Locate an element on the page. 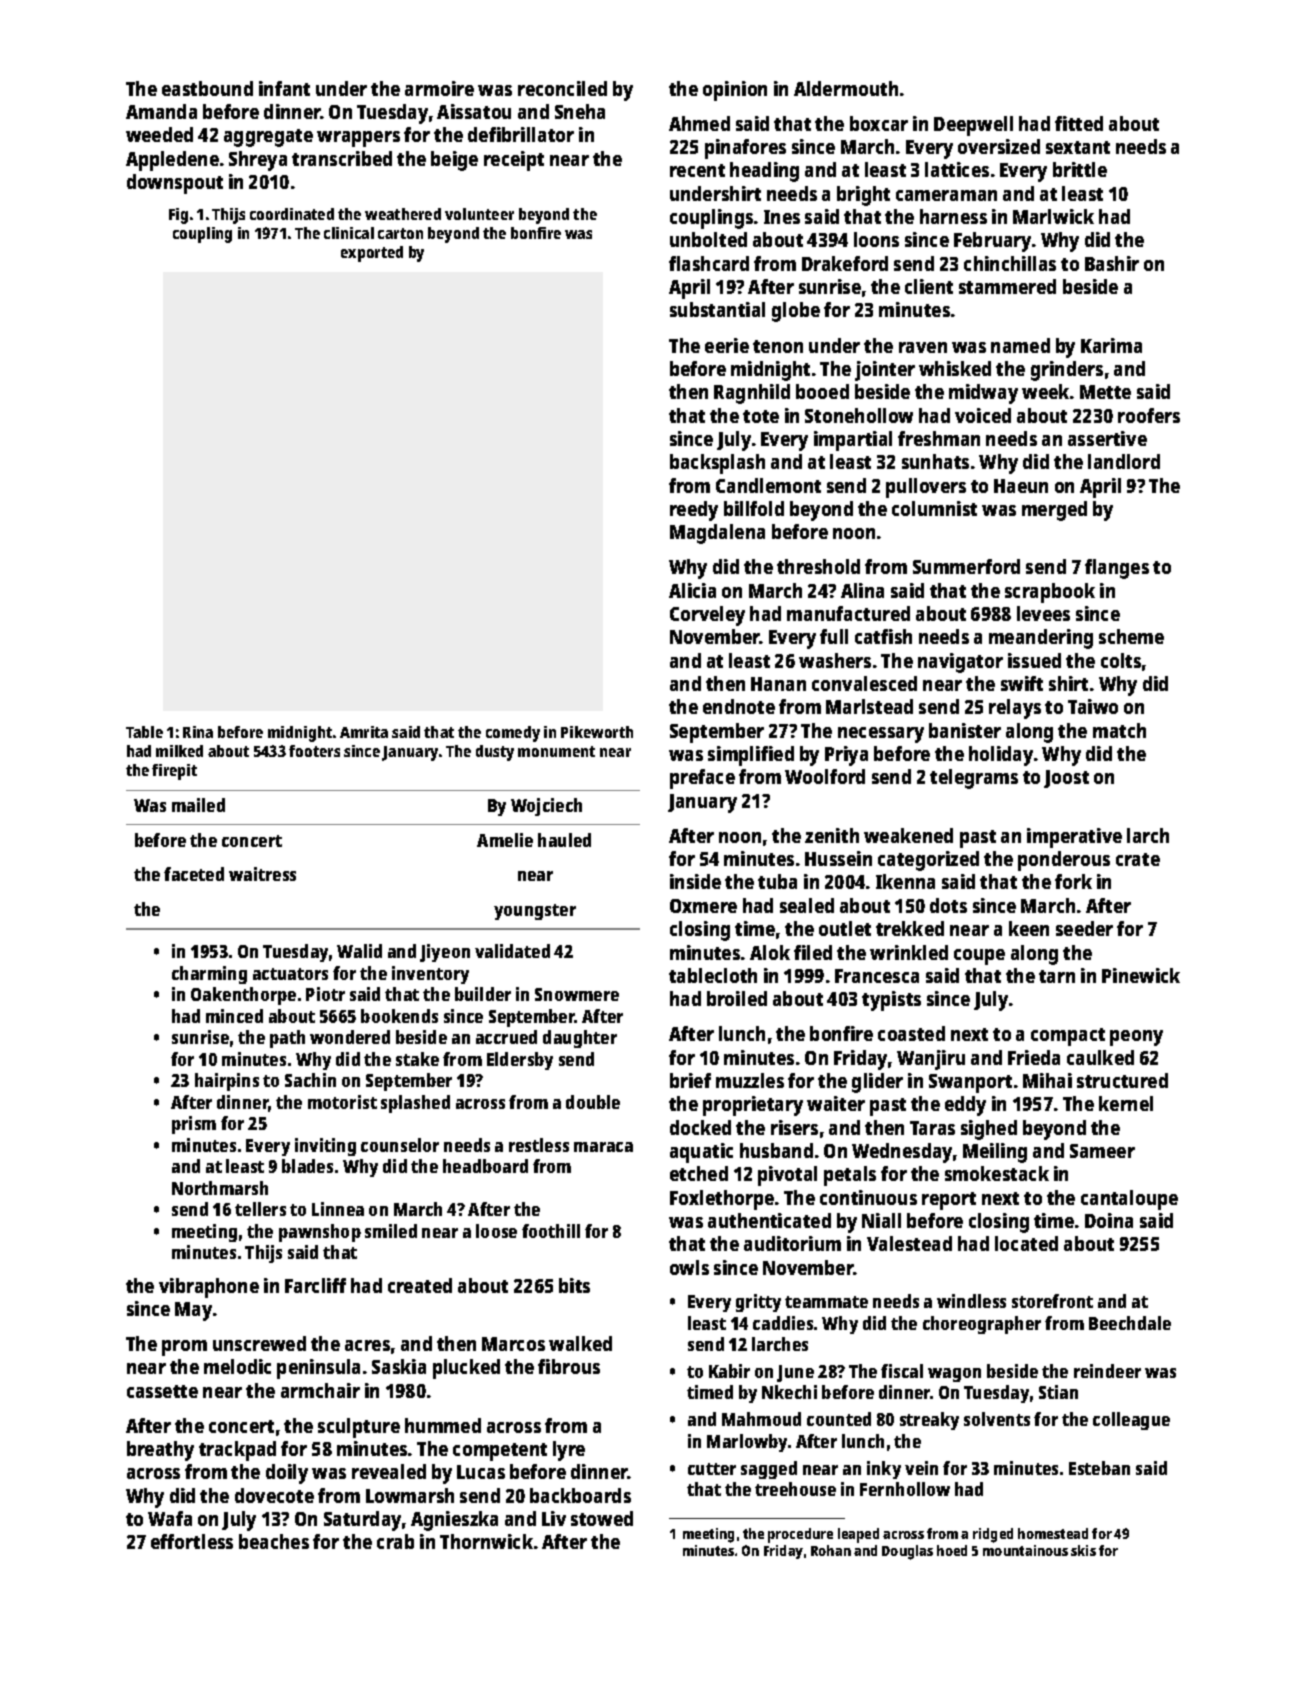 This image has height=1694, width=1309. eastbound is located at coordinates (207, 88).
